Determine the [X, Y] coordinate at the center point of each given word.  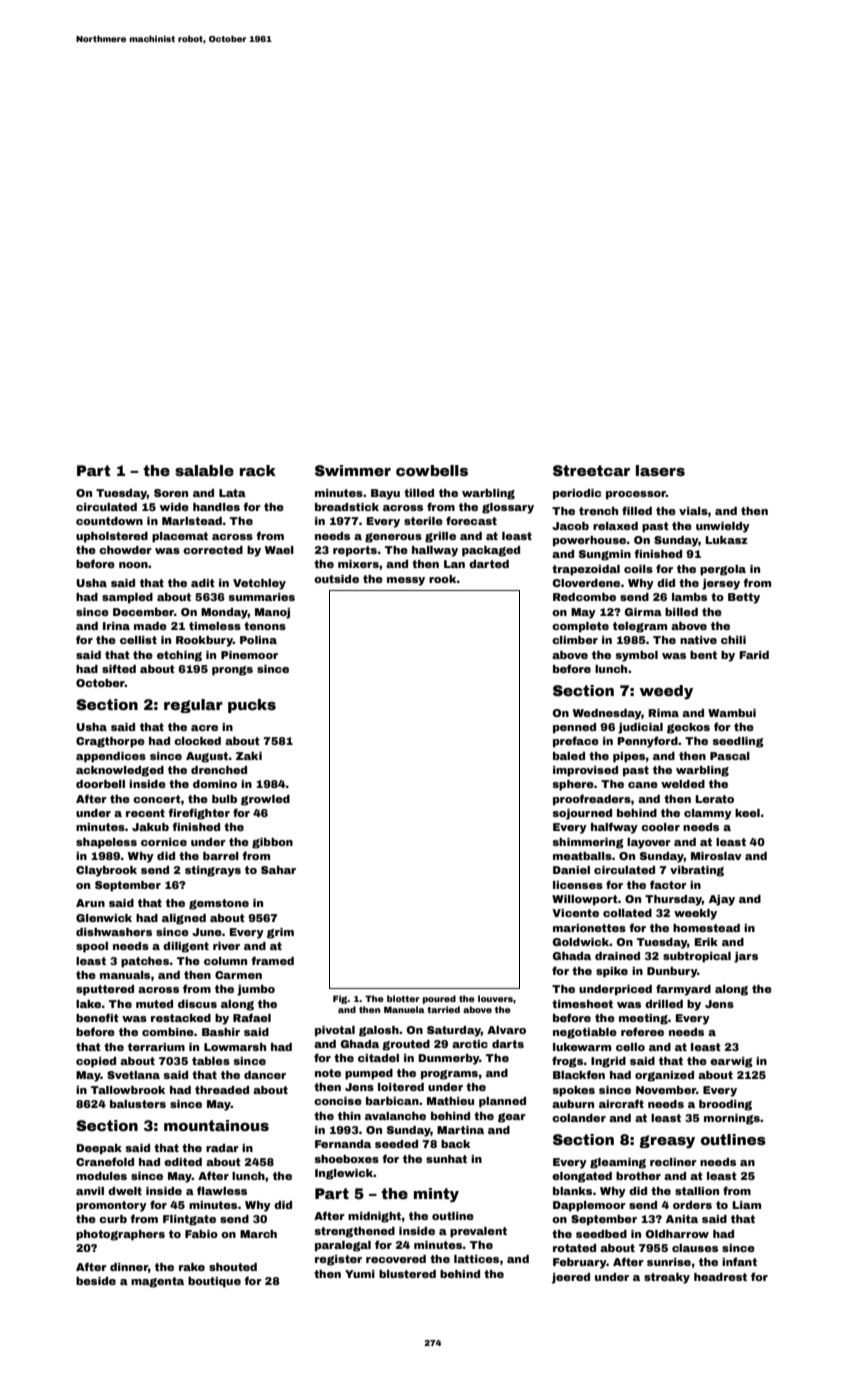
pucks [252, 706]
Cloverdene [586, 583]
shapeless [106, 843]
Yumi [360, 1274]
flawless [222, 1190]
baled [569, 756]
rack [258, 470]
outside [336, 579]
